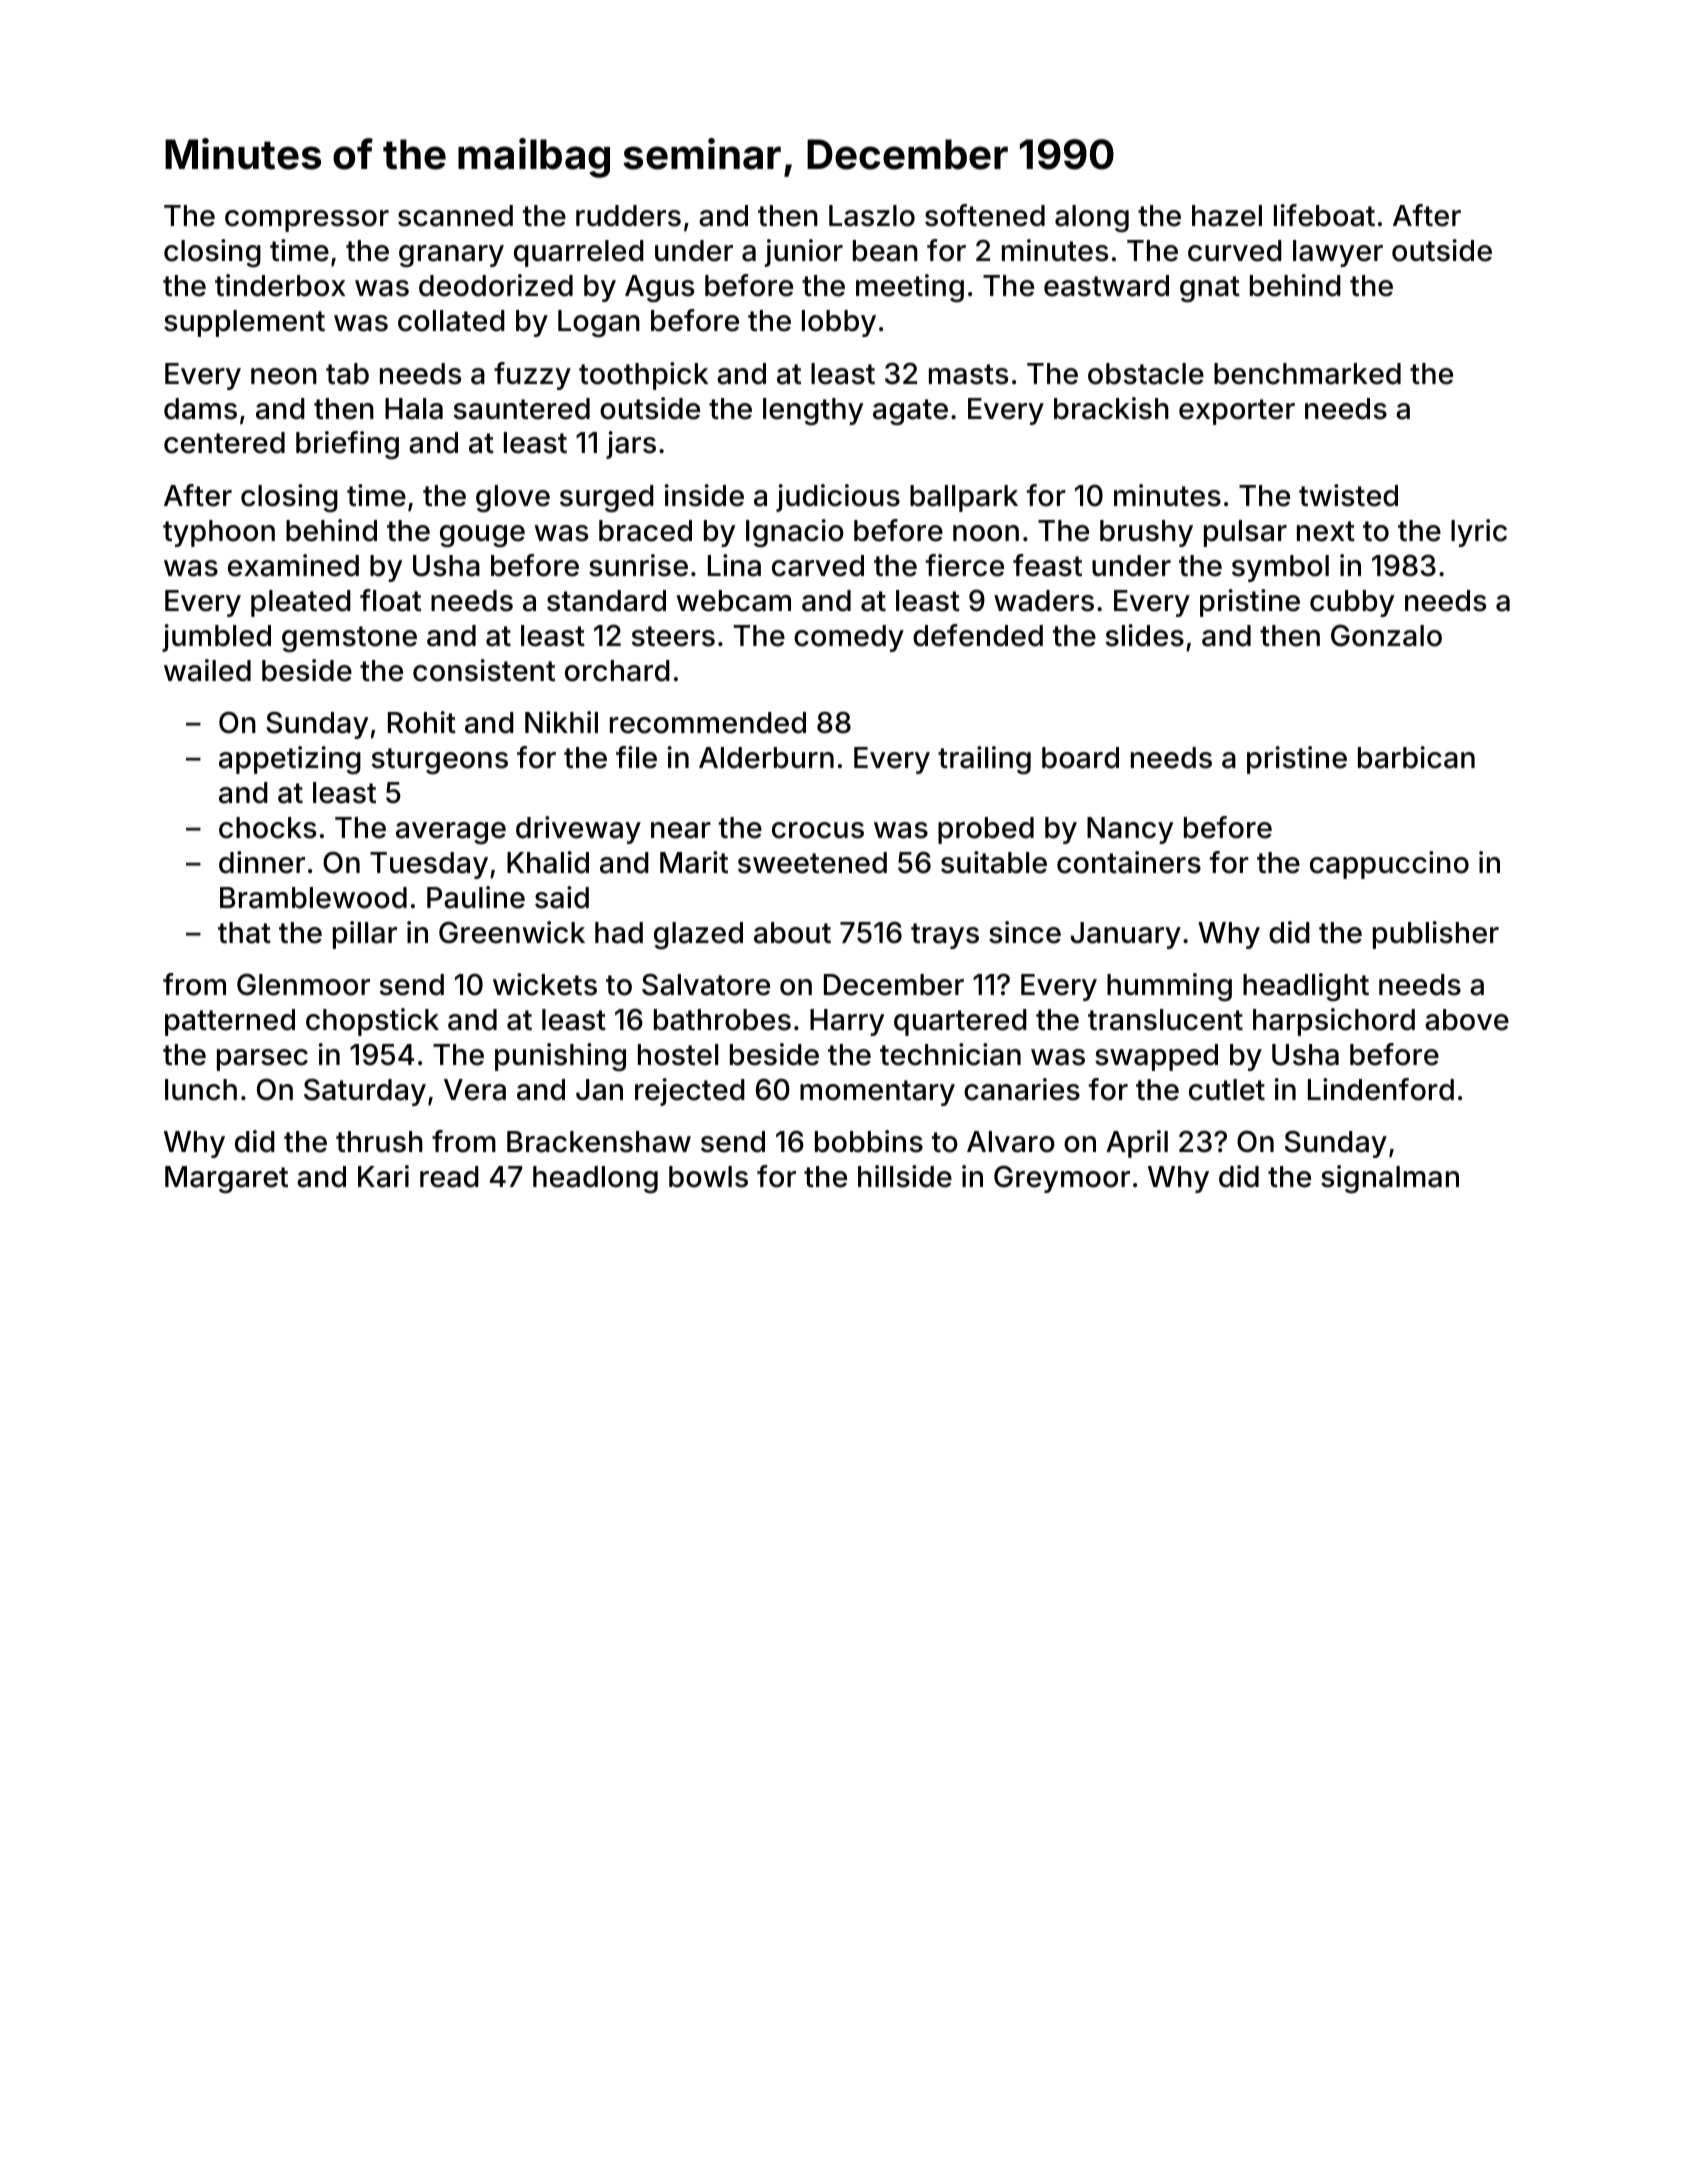 Image resolution: width=1683 pixels, height=2178 pixels. I want to click on Harry, so click(847, 1022).
